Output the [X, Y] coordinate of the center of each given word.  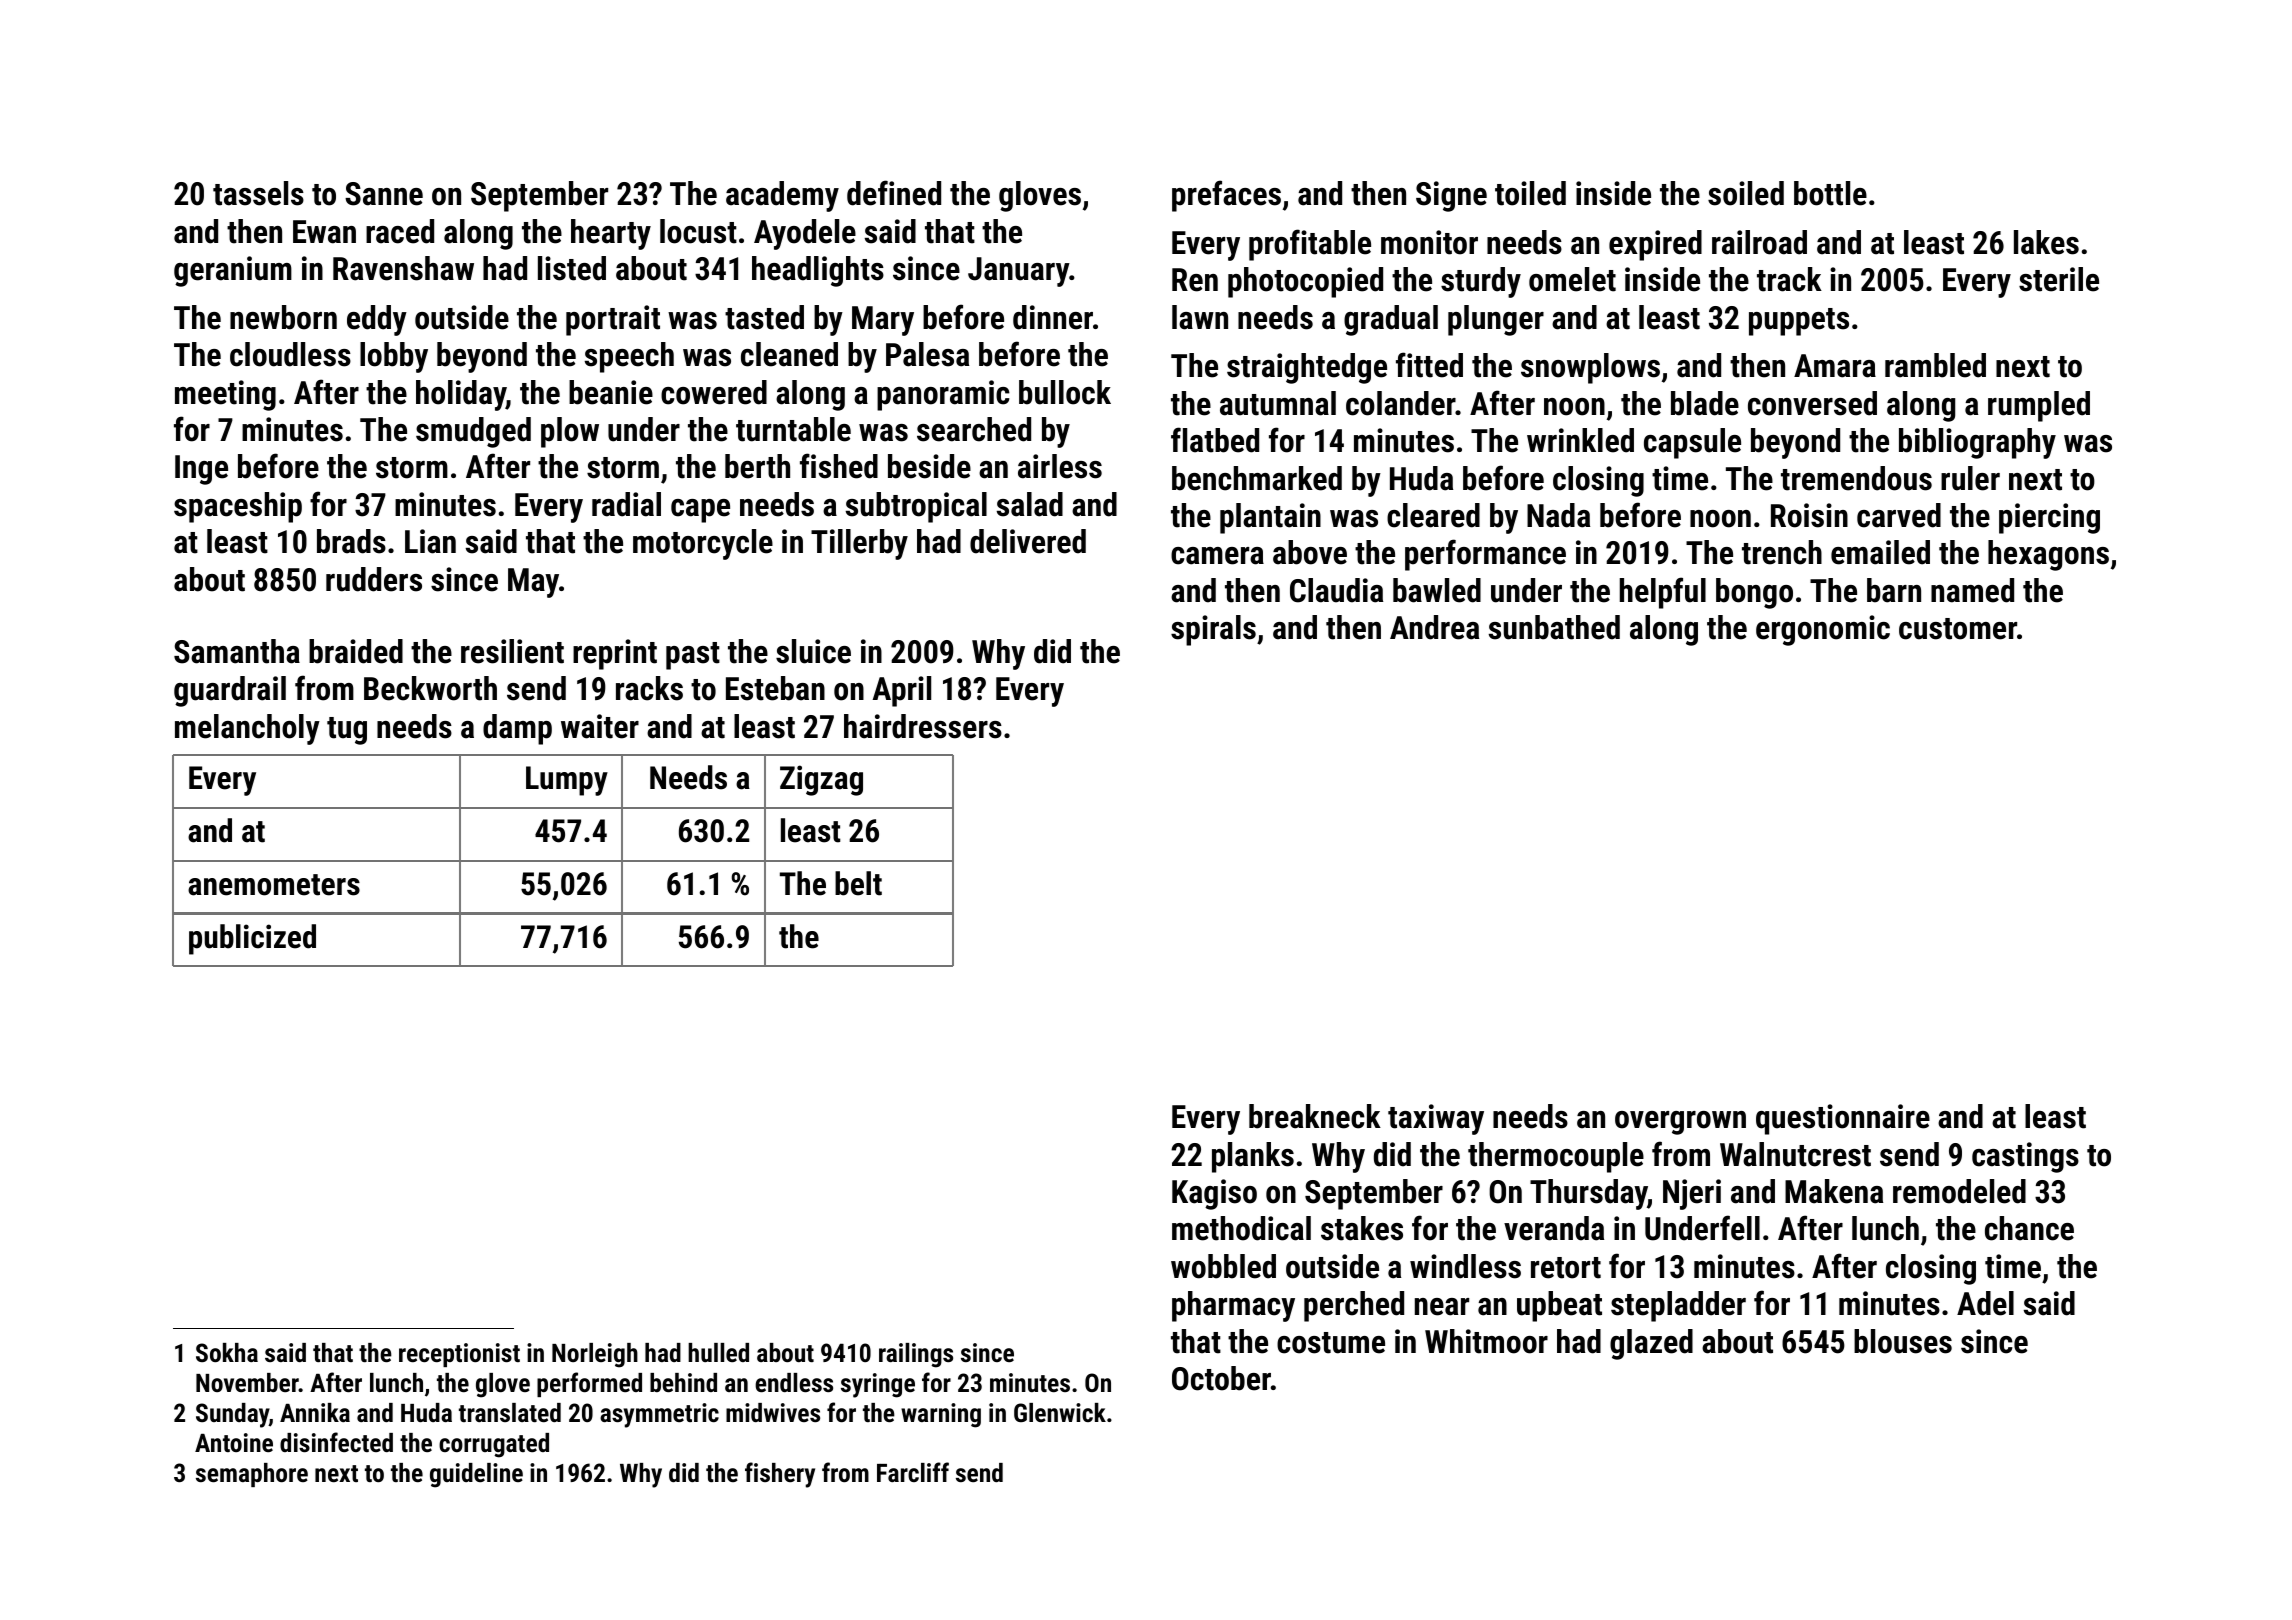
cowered [714, 392]
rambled [1935, 365]
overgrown [1680, 1123]
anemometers [274, 885]
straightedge [1307, 368]
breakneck [1315, 1116]
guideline [476, 1475]
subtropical [916, 507]
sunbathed [1554, 627]
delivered [1028, 541]
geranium [233, 271]
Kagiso [1214, 1194]
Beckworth [430, 688]
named [1972, 590]
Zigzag [821, 780]
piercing [2049, 518]
